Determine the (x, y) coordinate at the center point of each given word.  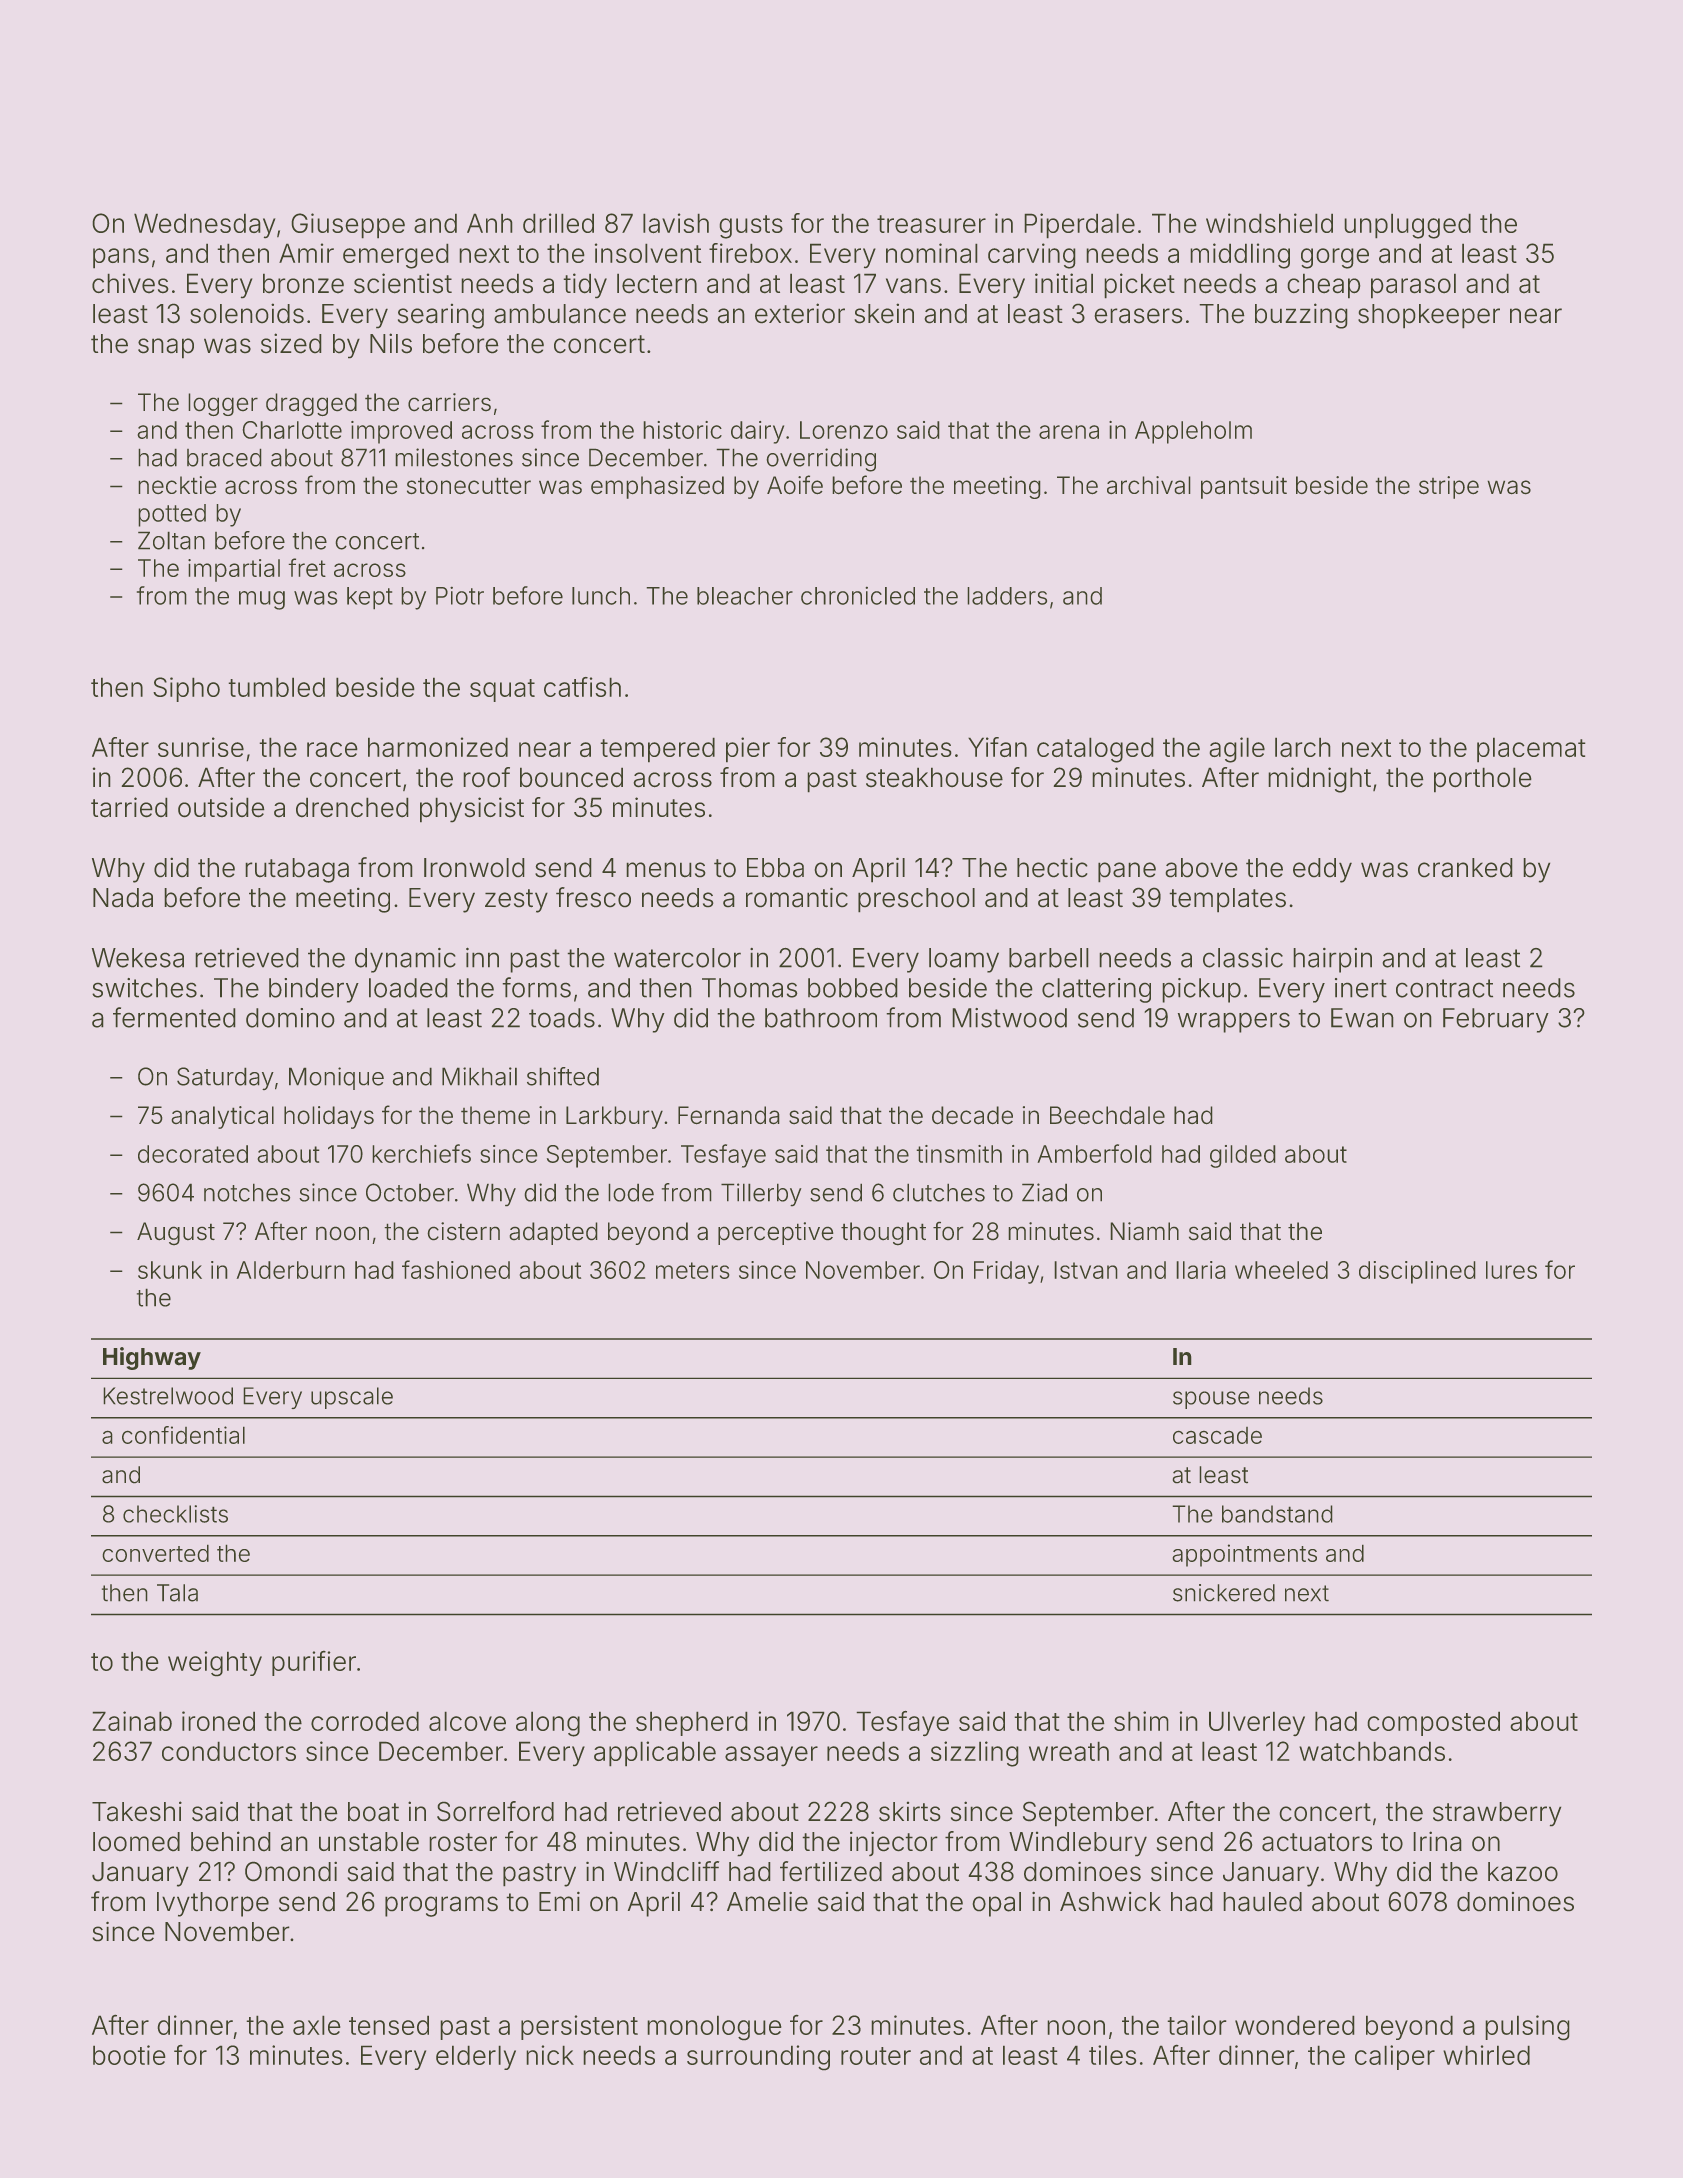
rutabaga (297, 870)
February (1496, 1020)
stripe (1449, 487)
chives (130, 283)
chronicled (858, 595)
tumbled (276, 687)
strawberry (1497, 1814)
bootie (129, 2055)
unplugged (1407, 226)
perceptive (776, 1233)
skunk (170, 1270)
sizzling (975, 1754)
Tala (177, 1593)
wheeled (1281, 1270)
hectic (1052, 867)
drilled (558, 223)
